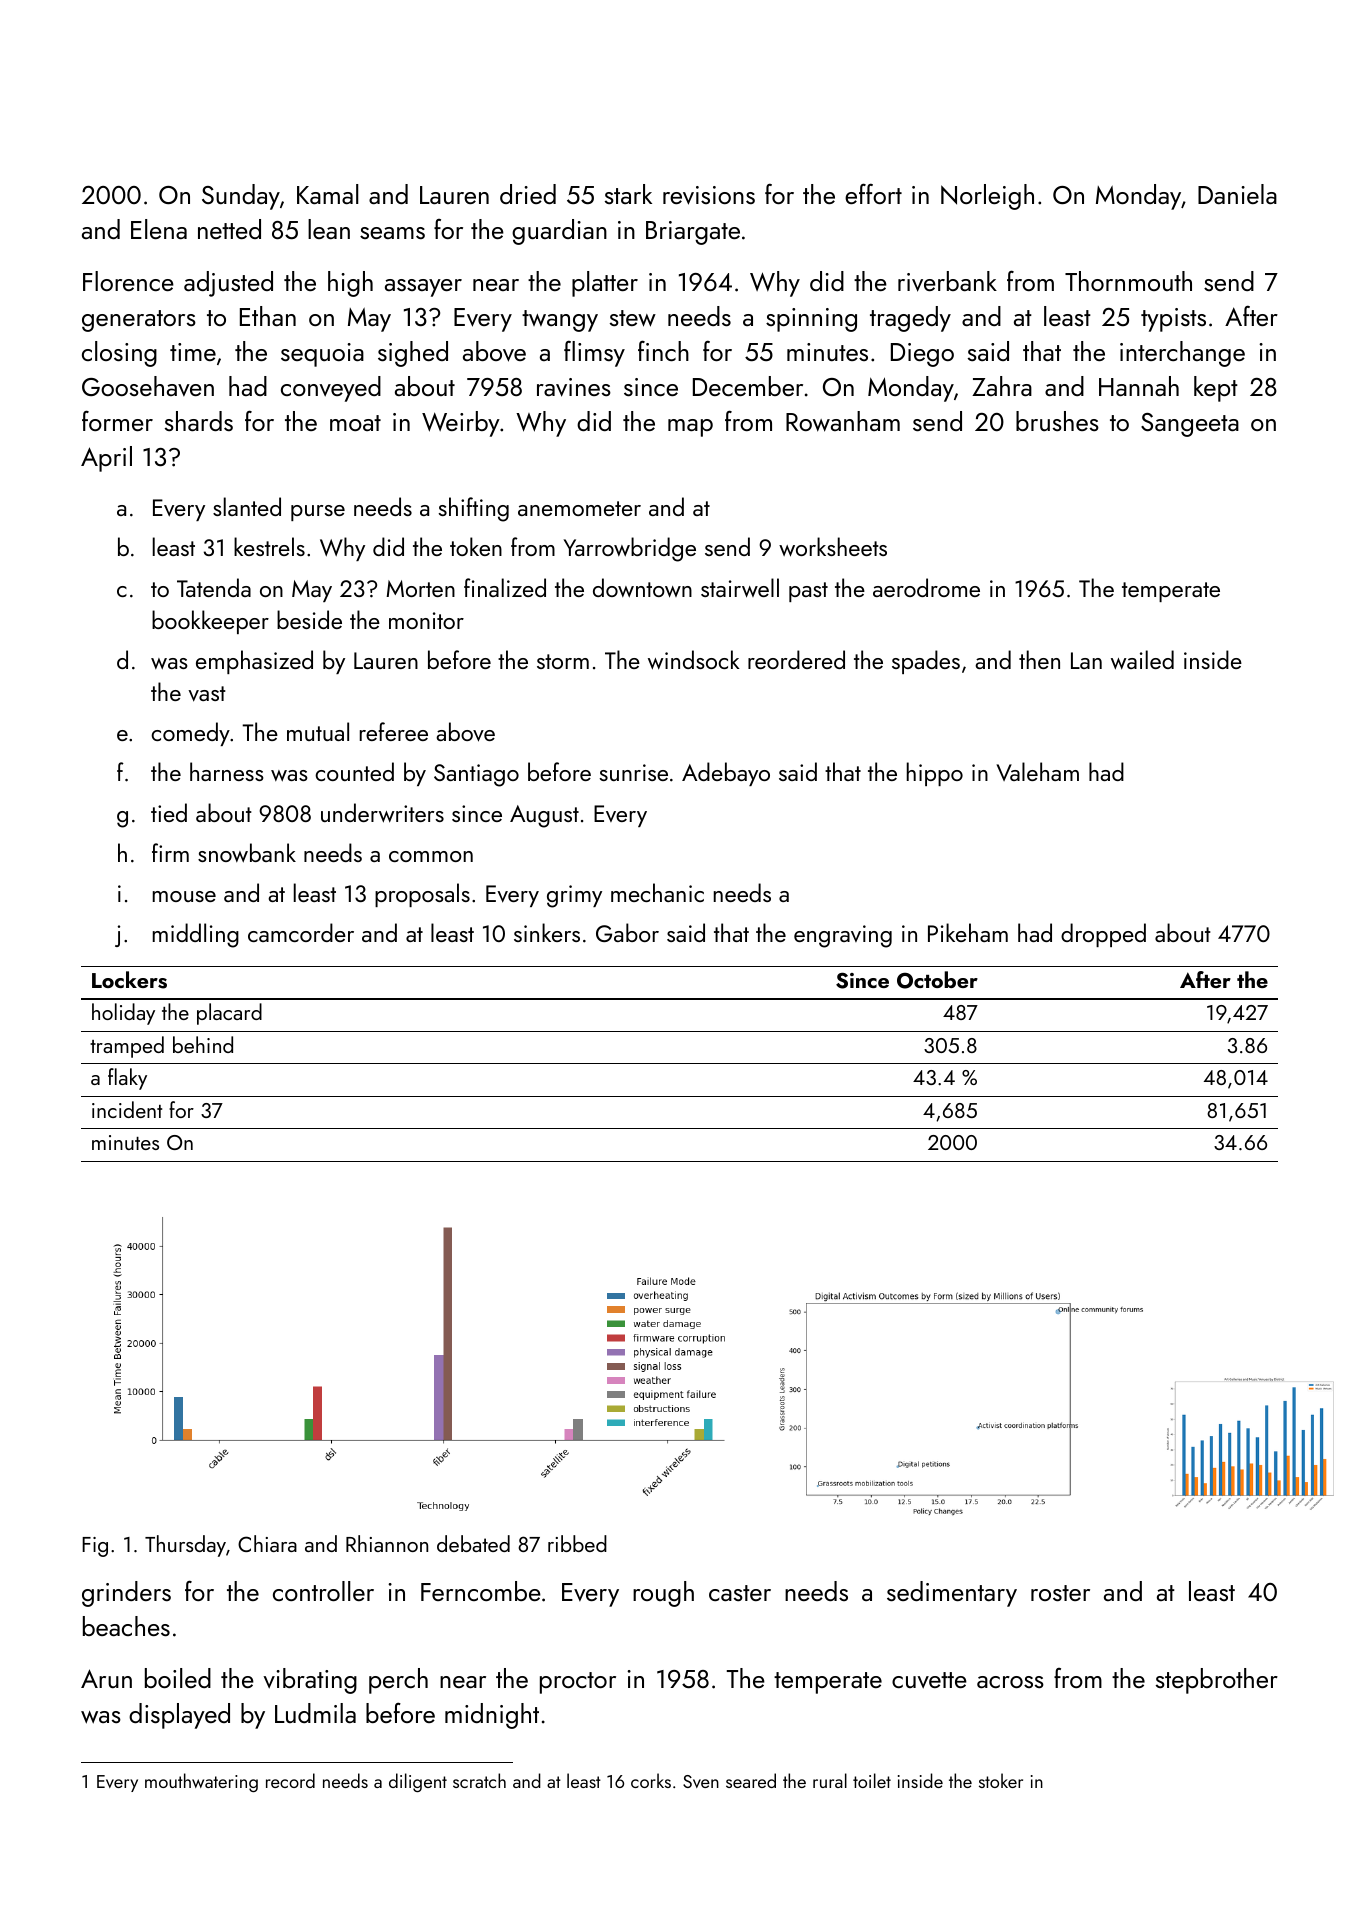 This screenshot has height=1922, width=1359. Describe the element at coordinates (987, 197) in the screenshot. I see `Norleigh` at that location.
